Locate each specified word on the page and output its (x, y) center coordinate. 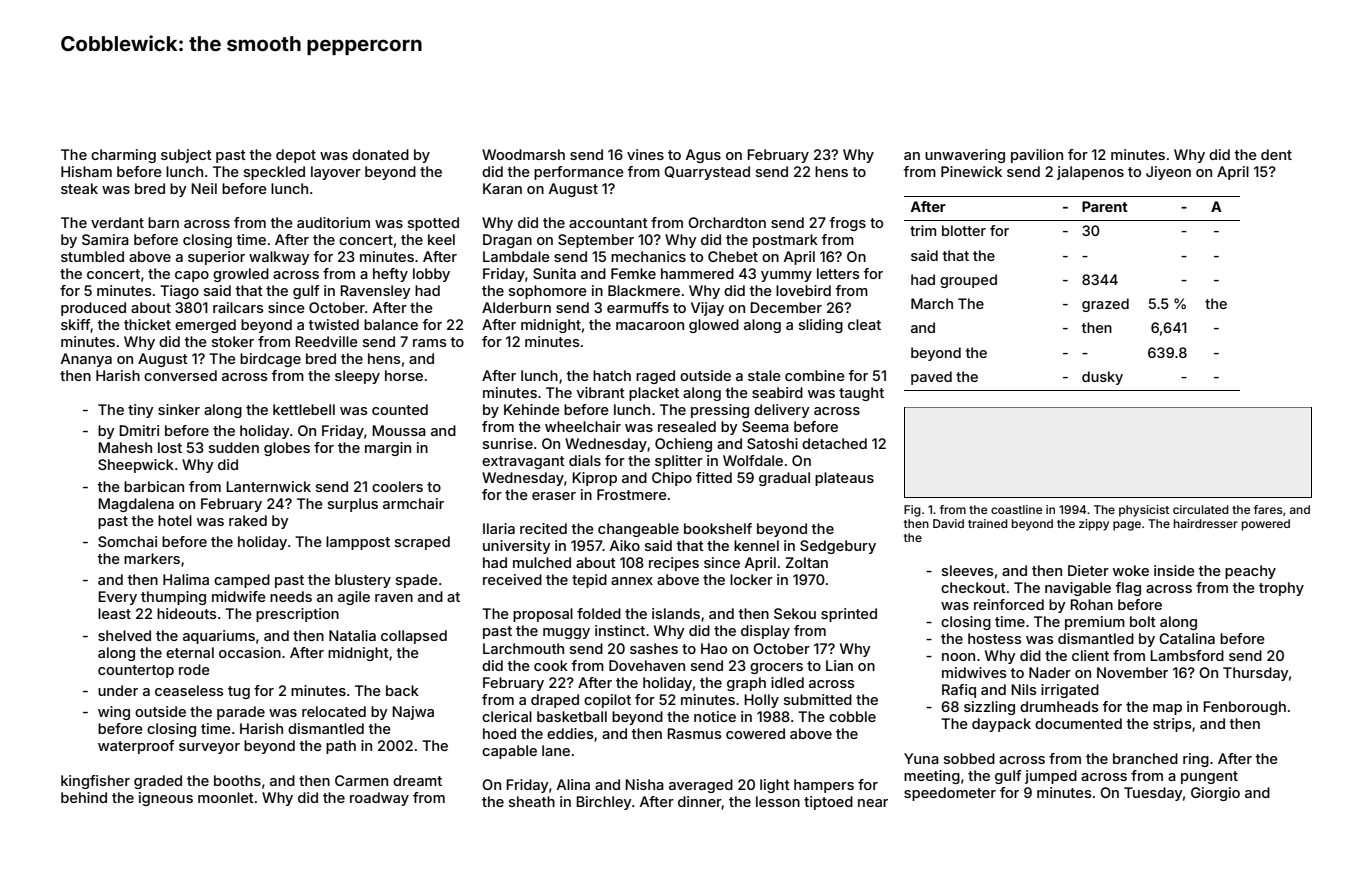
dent (1276, 154)
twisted (333, 324)
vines (645, 154)
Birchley (604, 803)
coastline (1016, 509)
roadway (379, 799)
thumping (173, 598)
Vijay (707, 309)
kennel (756, 545)
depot (296, 156)
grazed (1105, 305)
